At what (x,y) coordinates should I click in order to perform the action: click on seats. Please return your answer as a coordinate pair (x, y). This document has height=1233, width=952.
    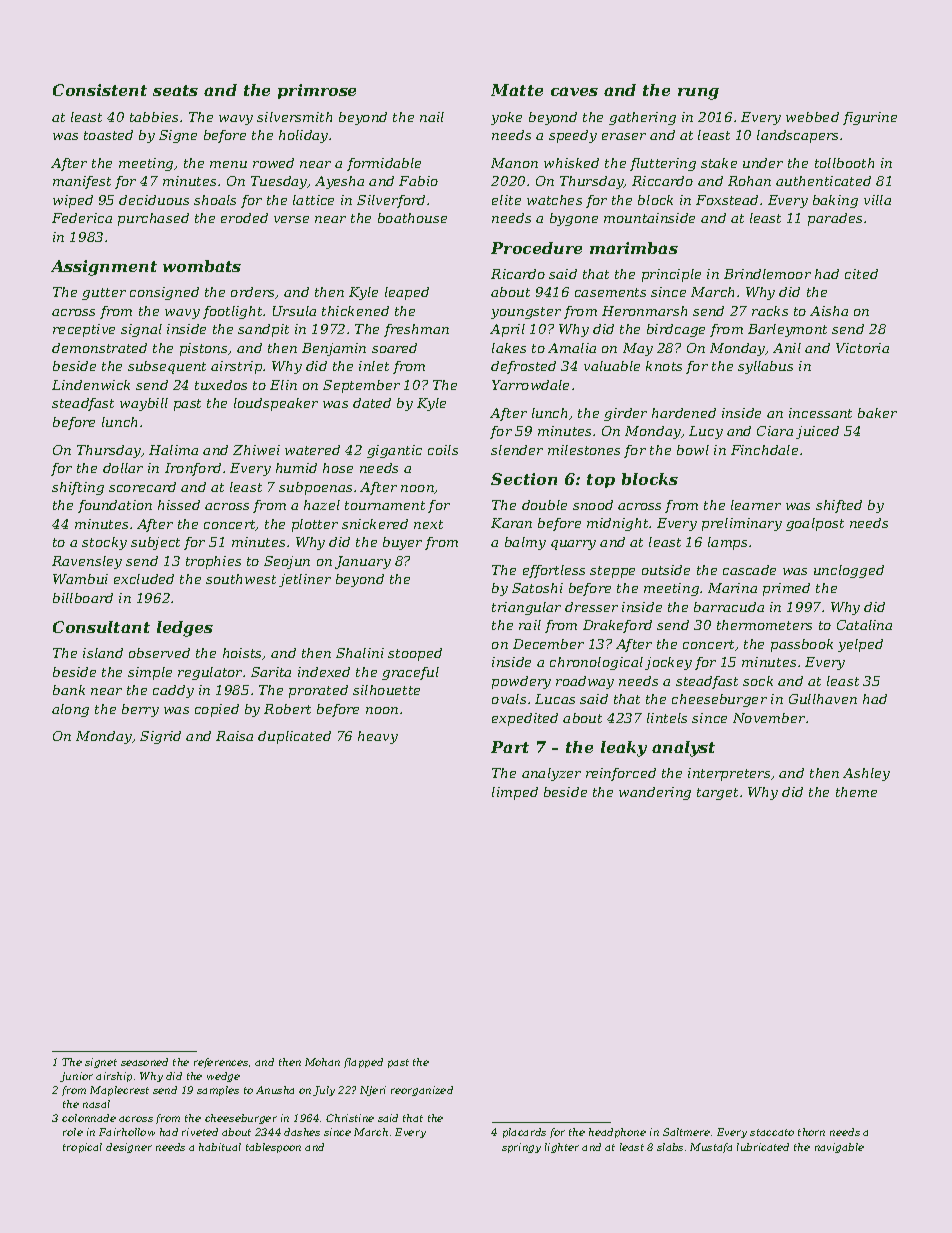
    Looking at the image, I should click on (175, 90).
